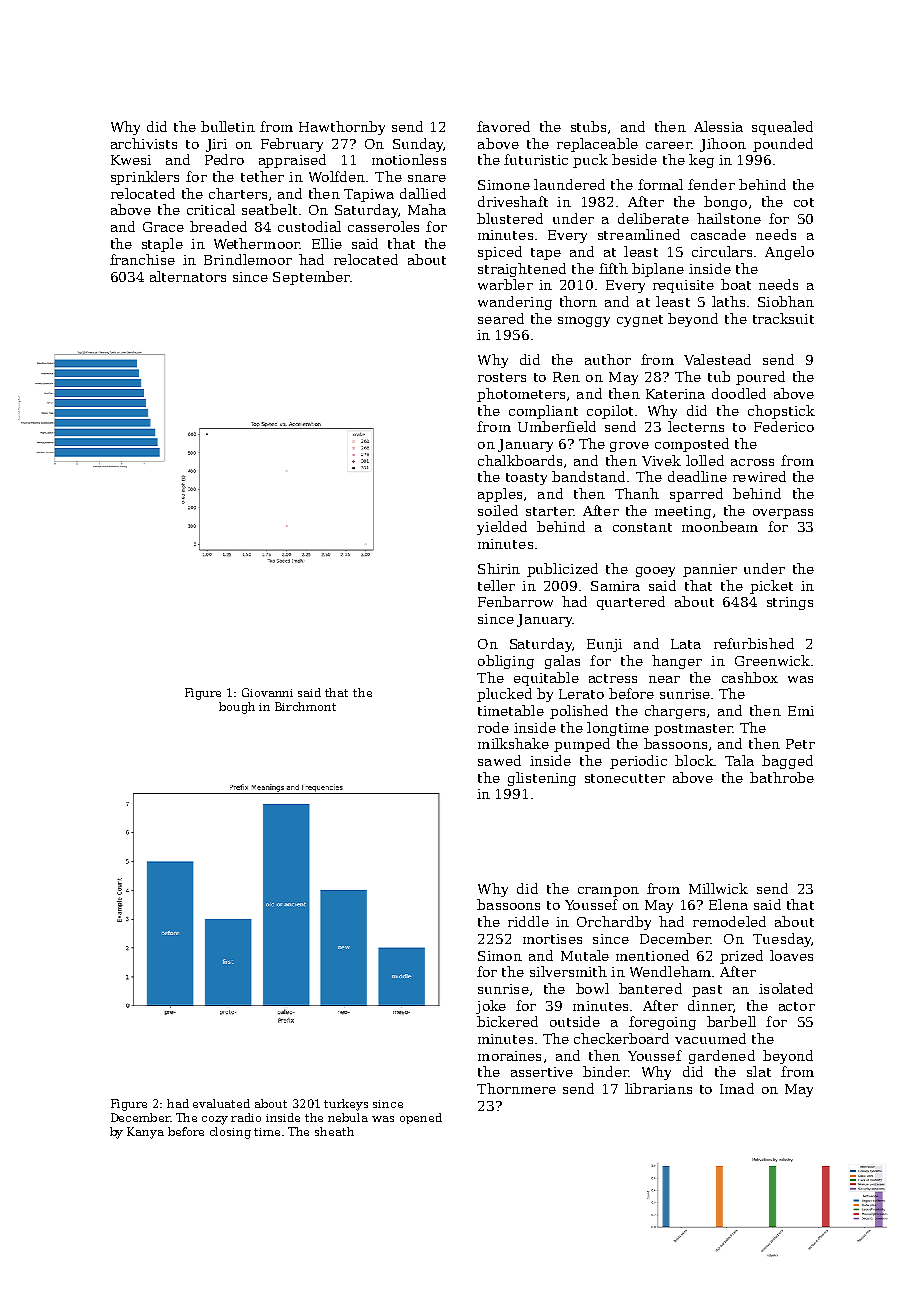 The image size is (924, 1314). I want to click on glistening, so click(542, 779).
